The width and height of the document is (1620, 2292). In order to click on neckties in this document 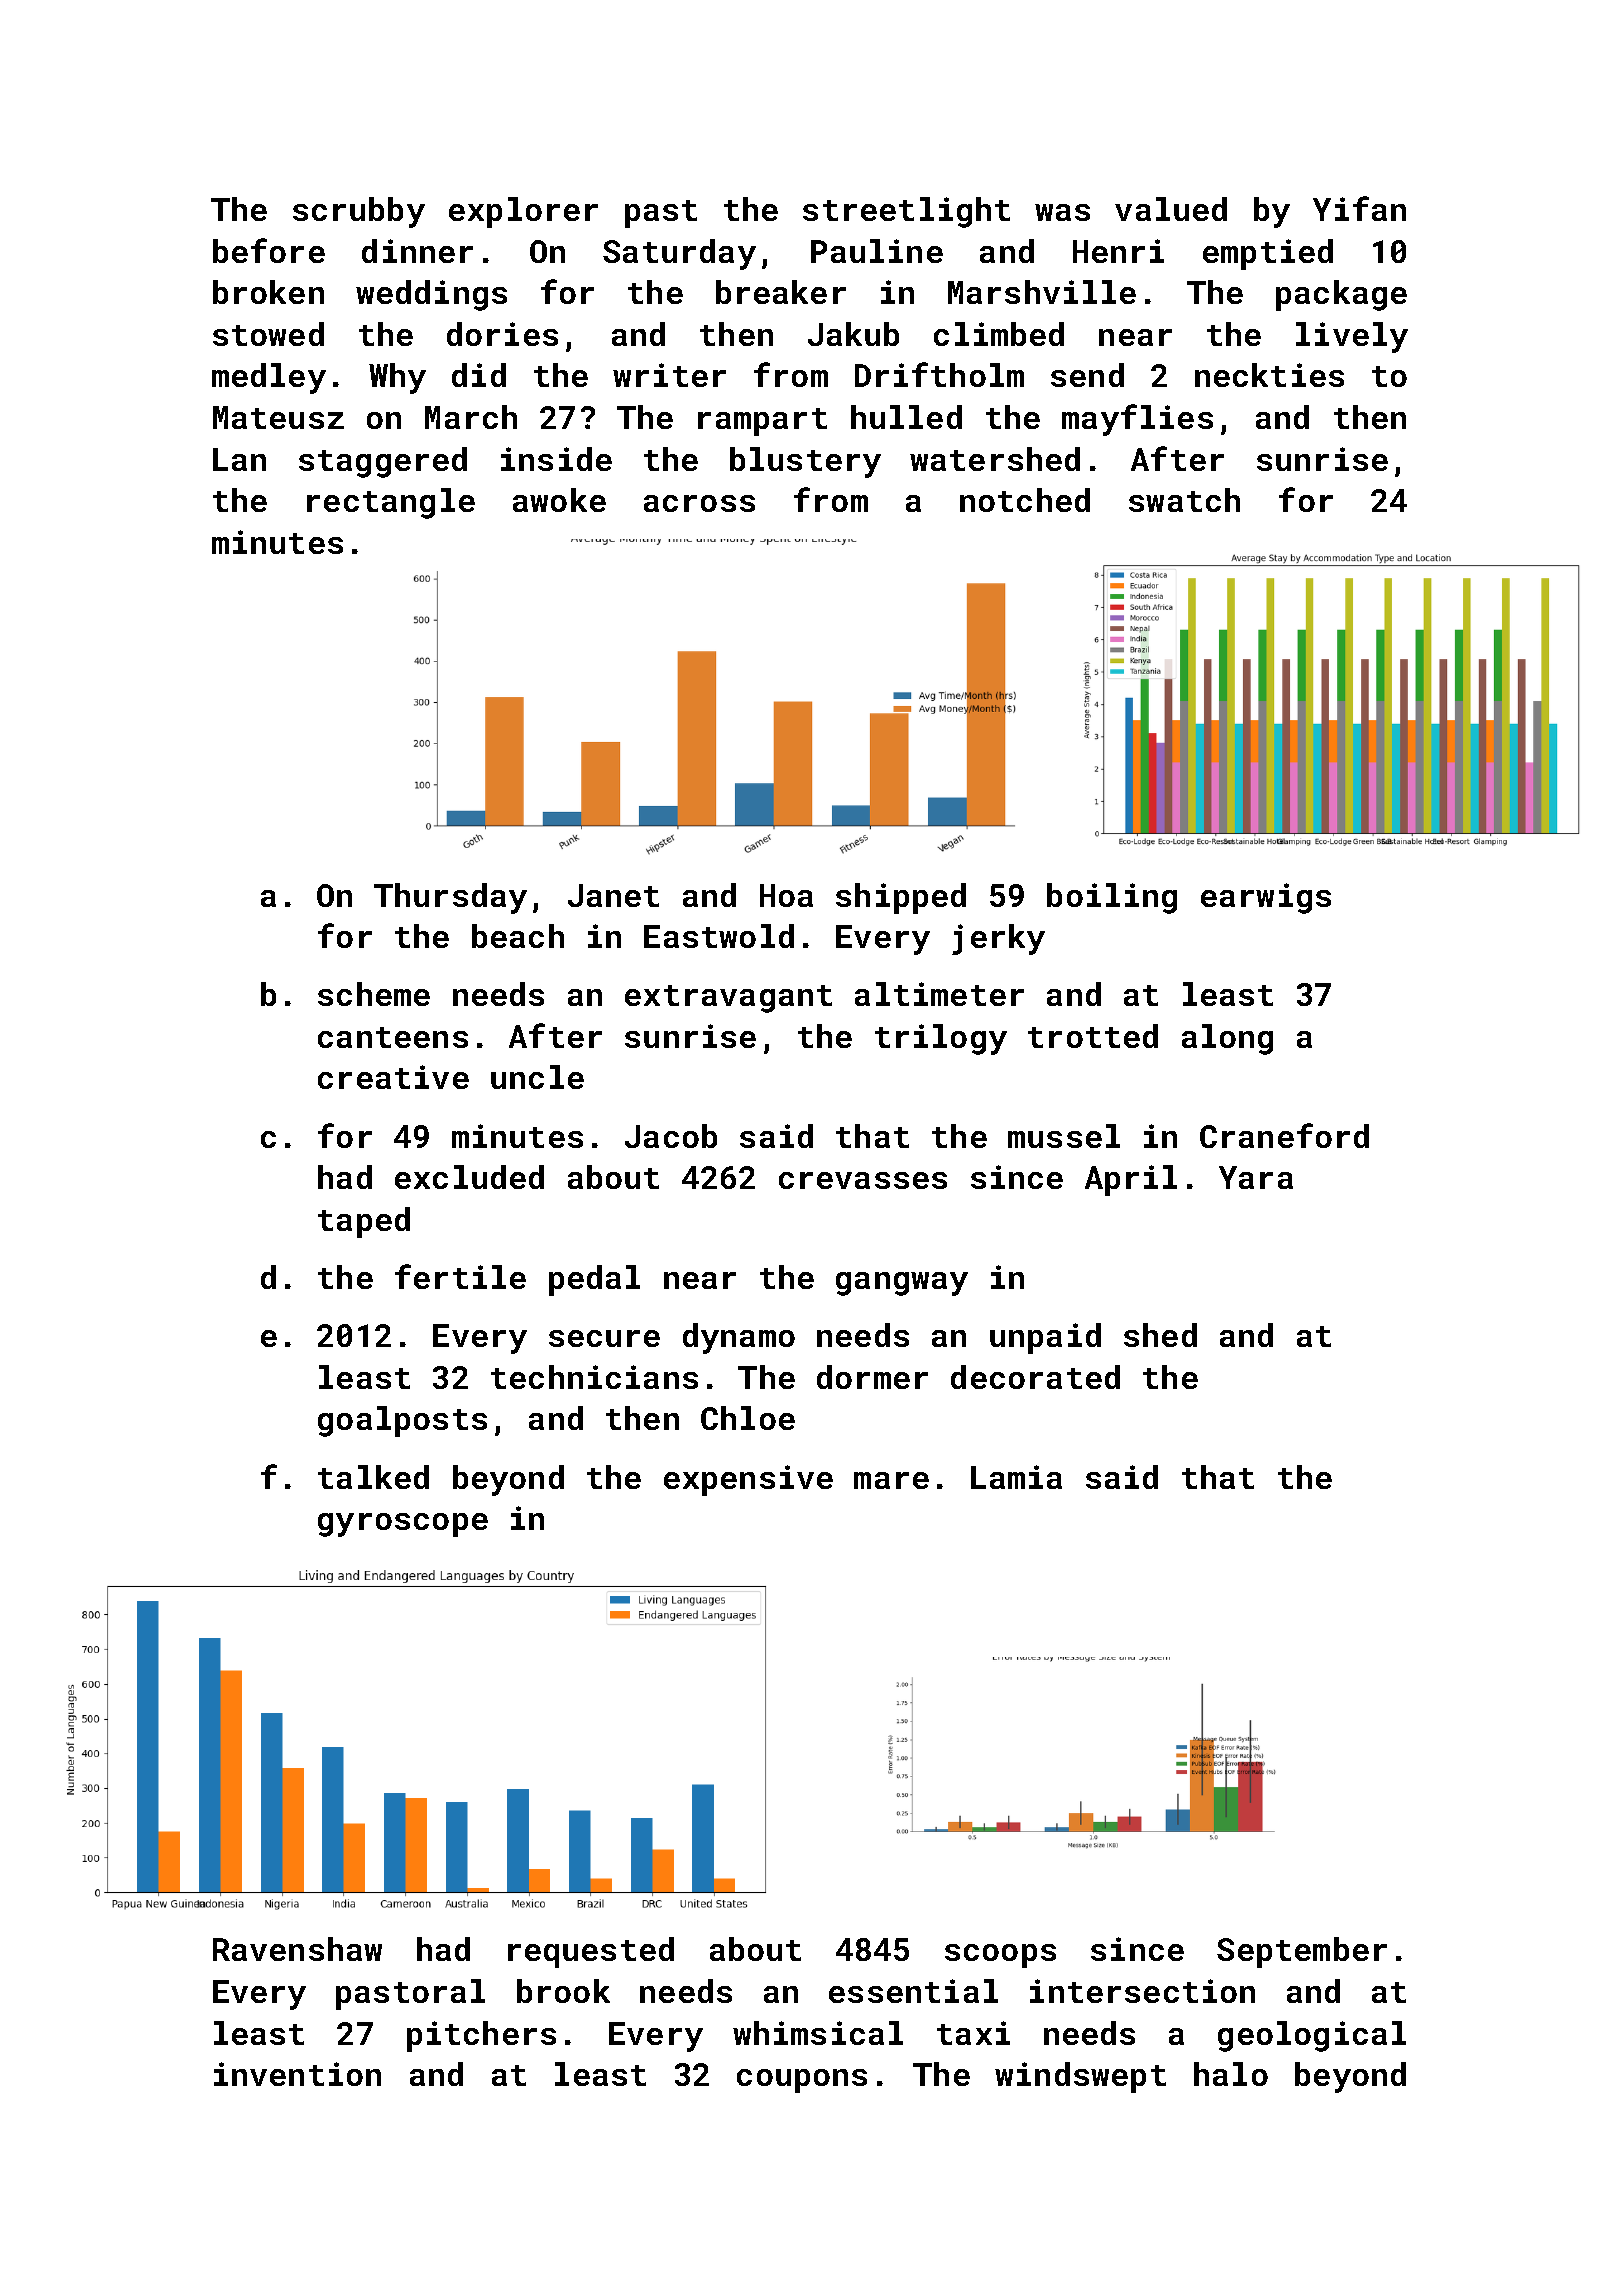, I will do `click(1269, 375)`.
